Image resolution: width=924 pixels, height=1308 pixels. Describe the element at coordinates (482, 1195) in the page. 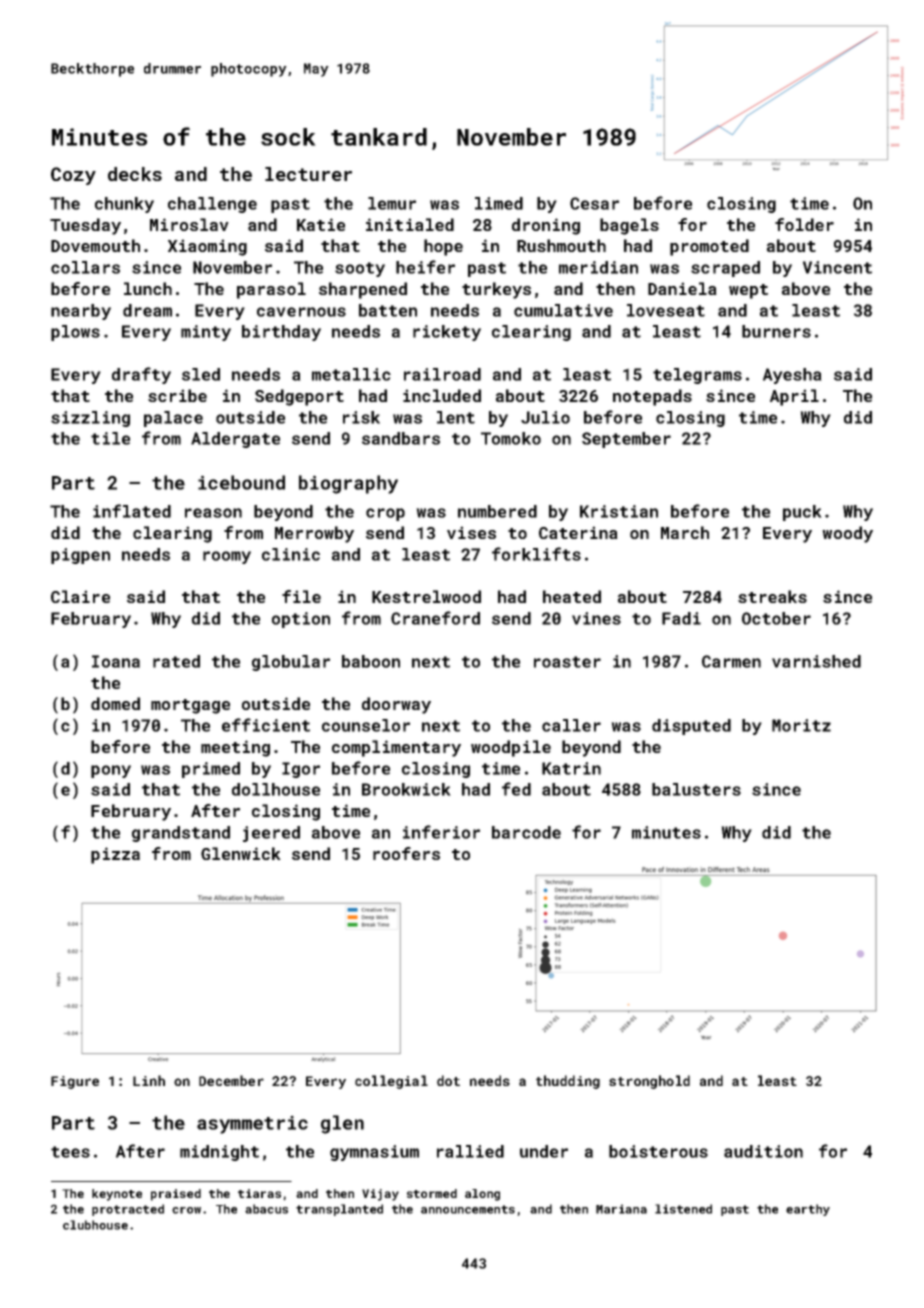

I see `along` at that location.
